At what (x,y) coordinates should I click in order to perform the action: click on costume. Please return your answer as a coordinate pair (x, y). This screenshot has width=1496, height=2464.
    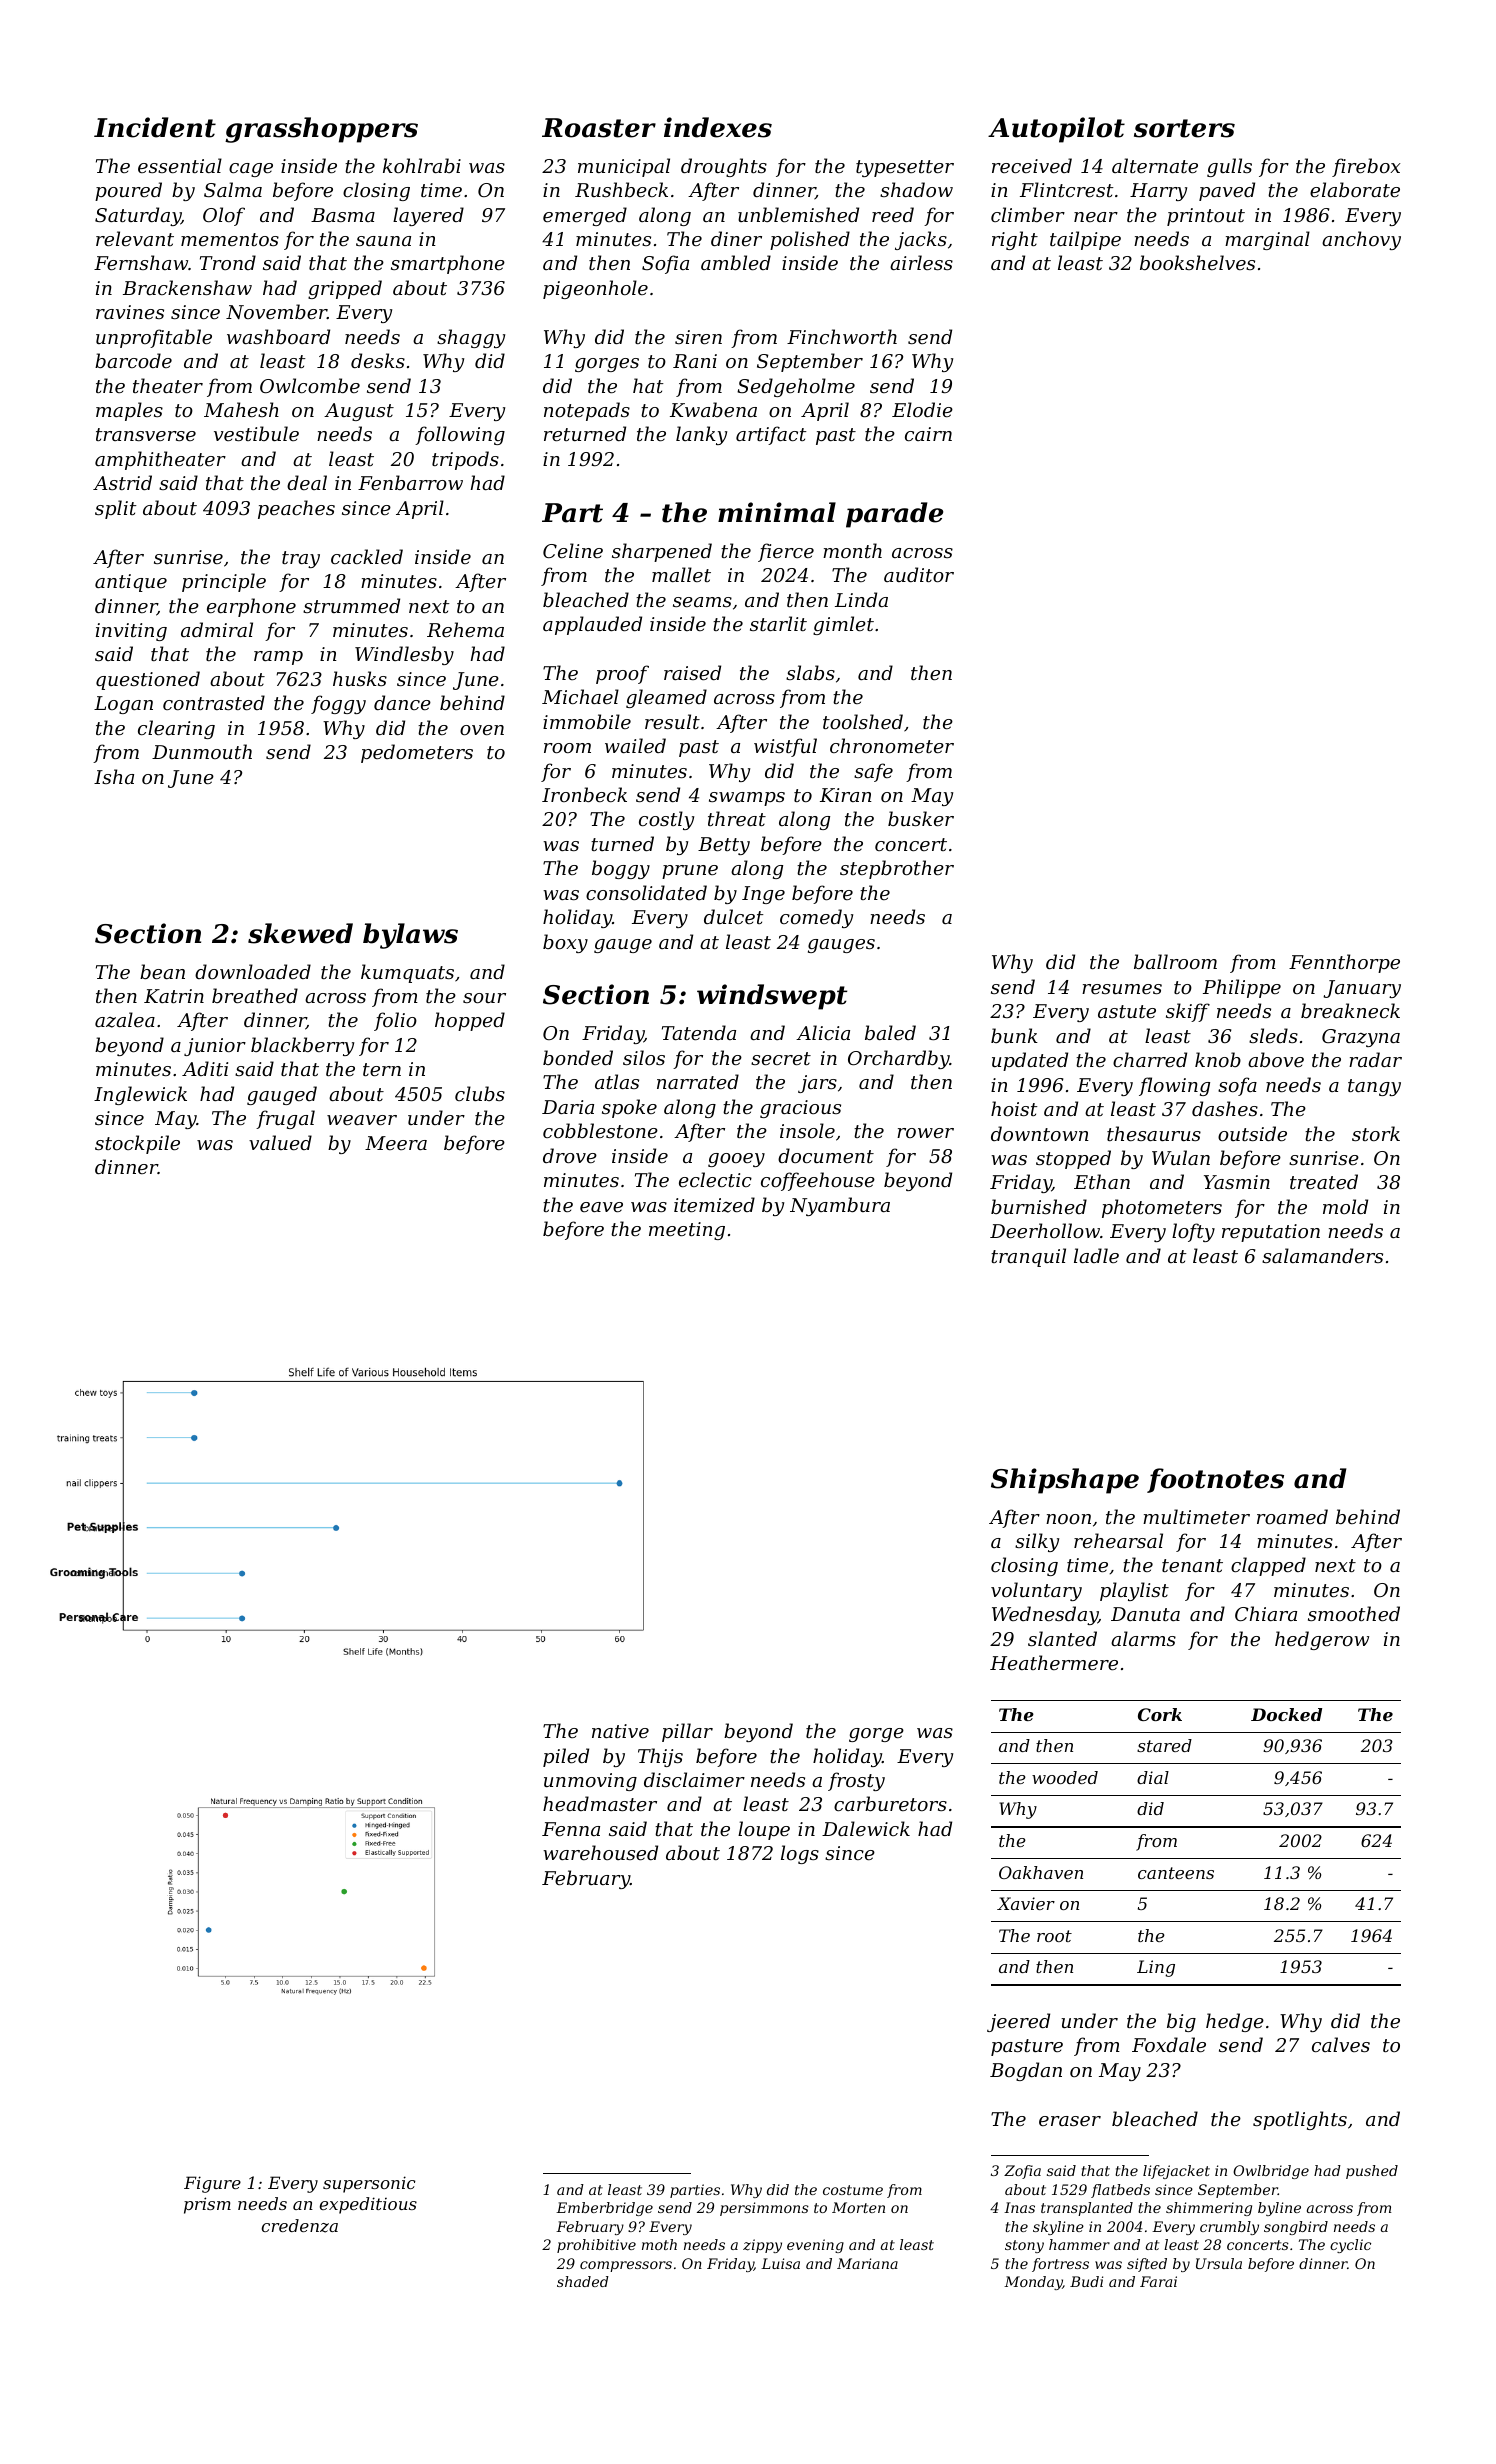
    Looking at the image, I should click on (853, 2190).
